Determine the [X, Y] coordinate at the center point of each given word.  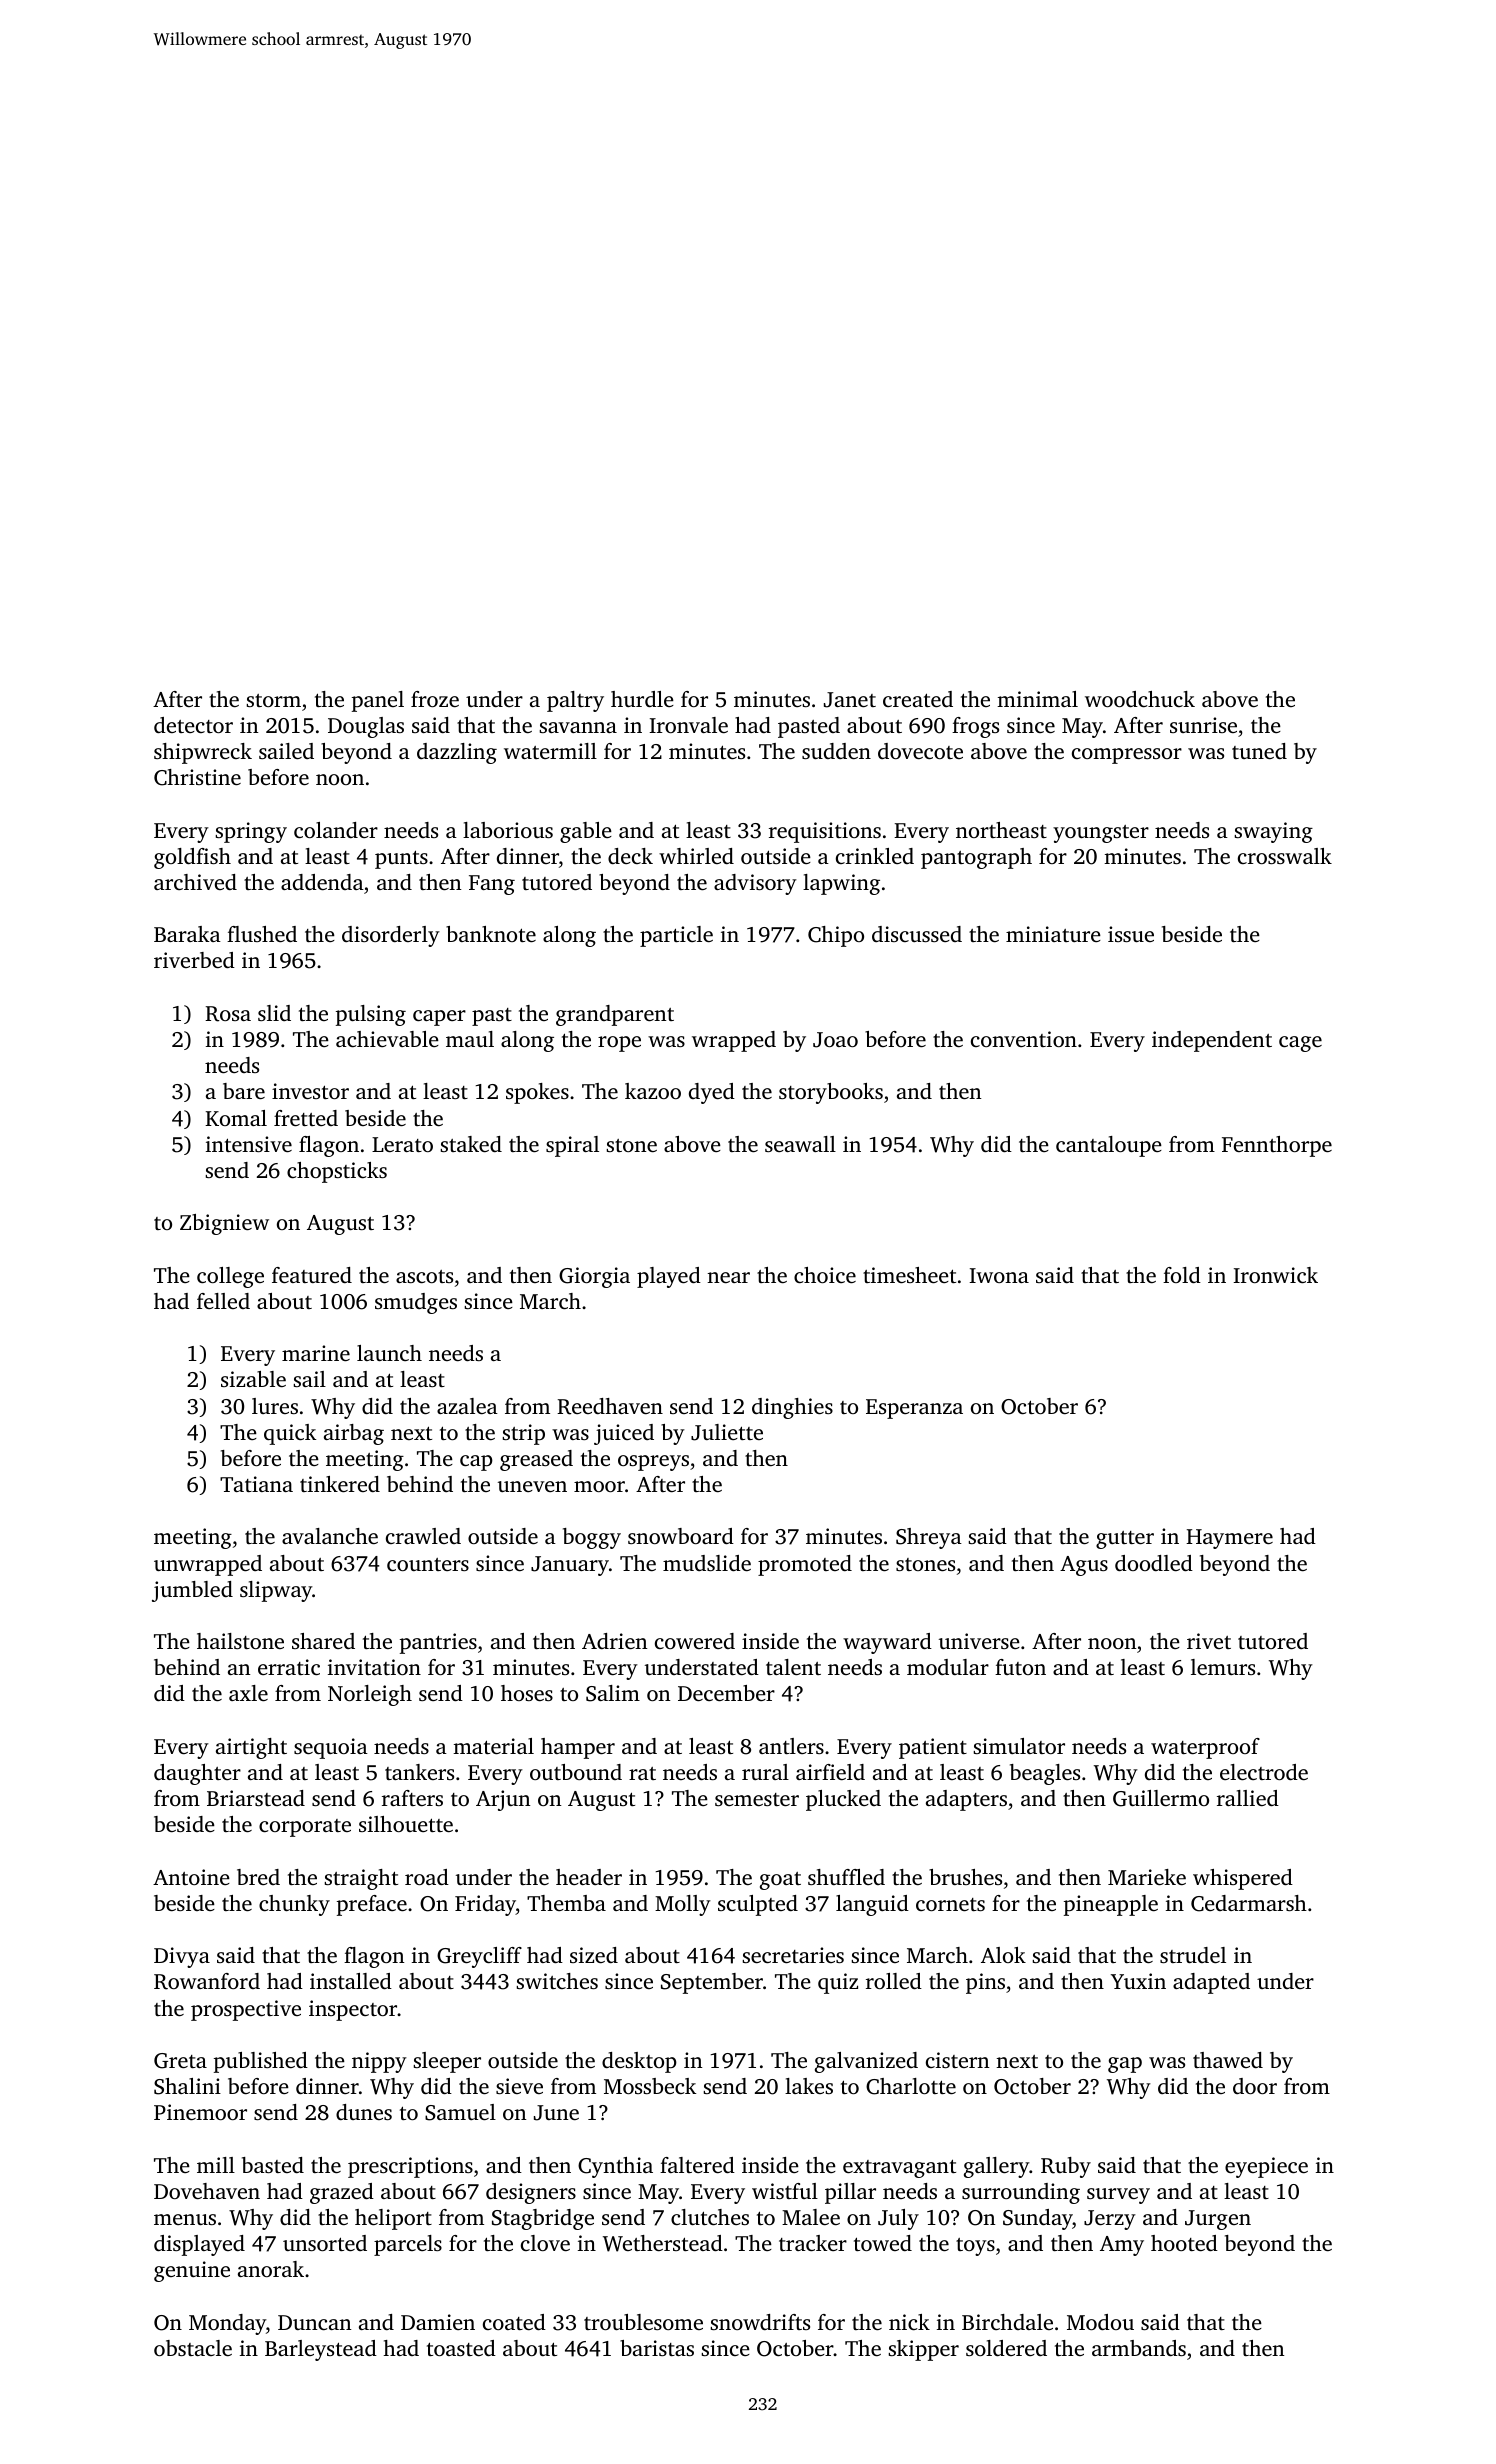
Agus [1084, 1566]
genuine [192, 2271]
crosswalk [1285, 856]
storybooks [831, 1093]
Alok [1003, 1955]
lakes [809, 2086]
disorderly [391, 936]
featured [312, 1275]
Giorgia [594, 1277]
